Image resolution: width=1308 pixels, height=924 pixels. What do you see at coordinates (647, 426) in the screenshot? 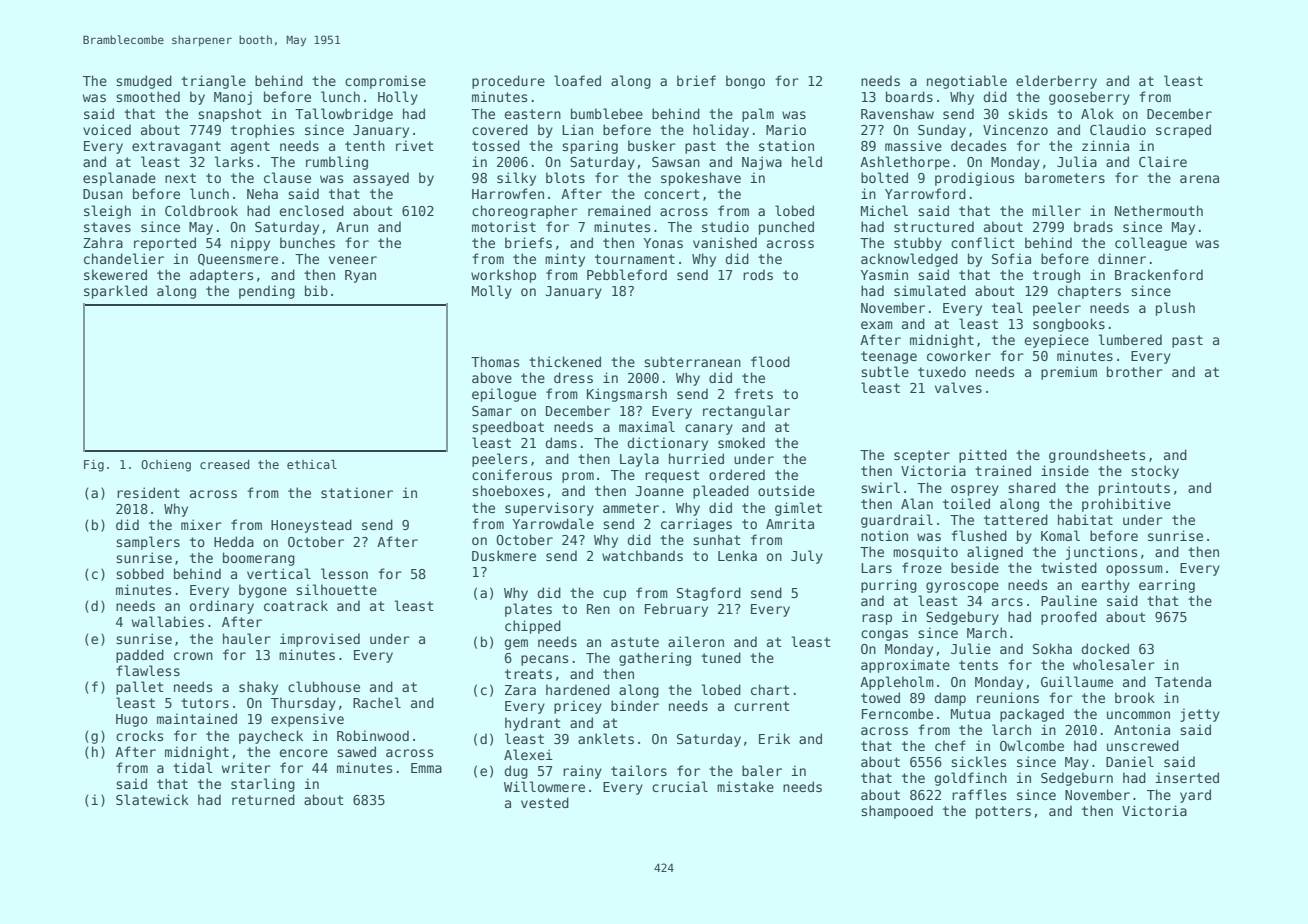
I see `maximal` at bounding box center [647, 426].
